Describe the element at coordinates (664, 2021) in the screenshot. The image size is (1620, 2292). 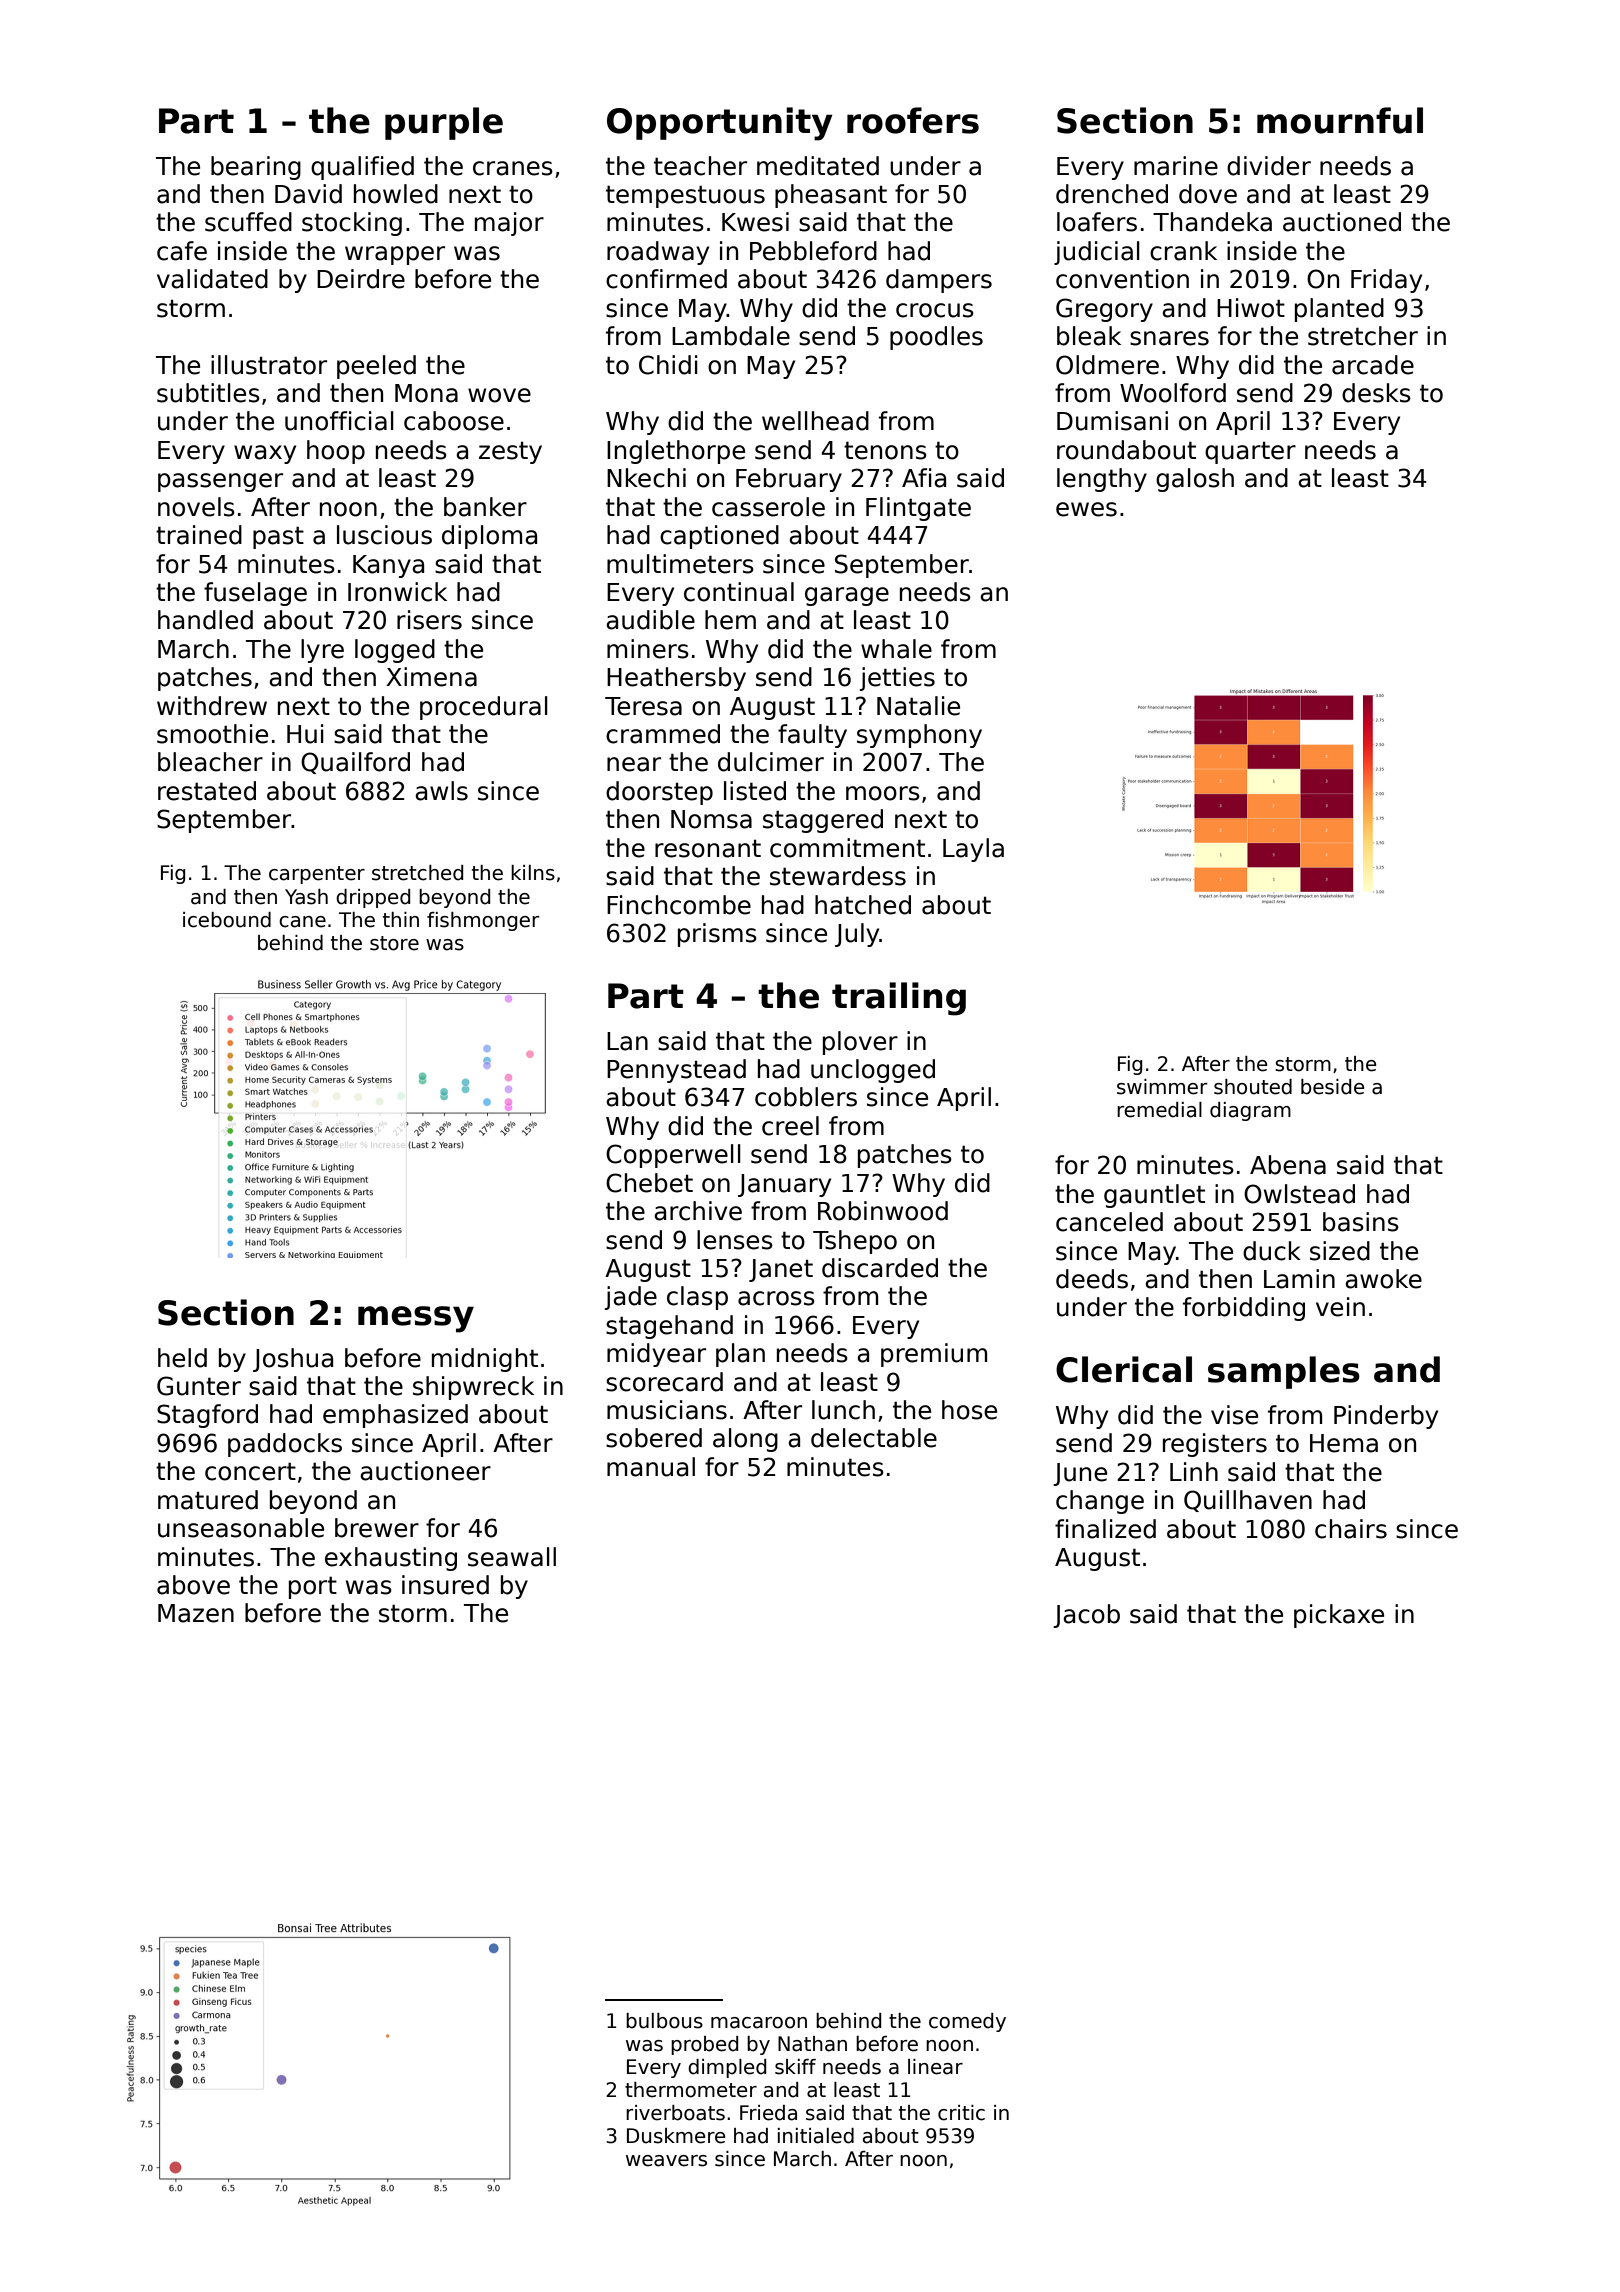
I see `bulbous` at that location.
